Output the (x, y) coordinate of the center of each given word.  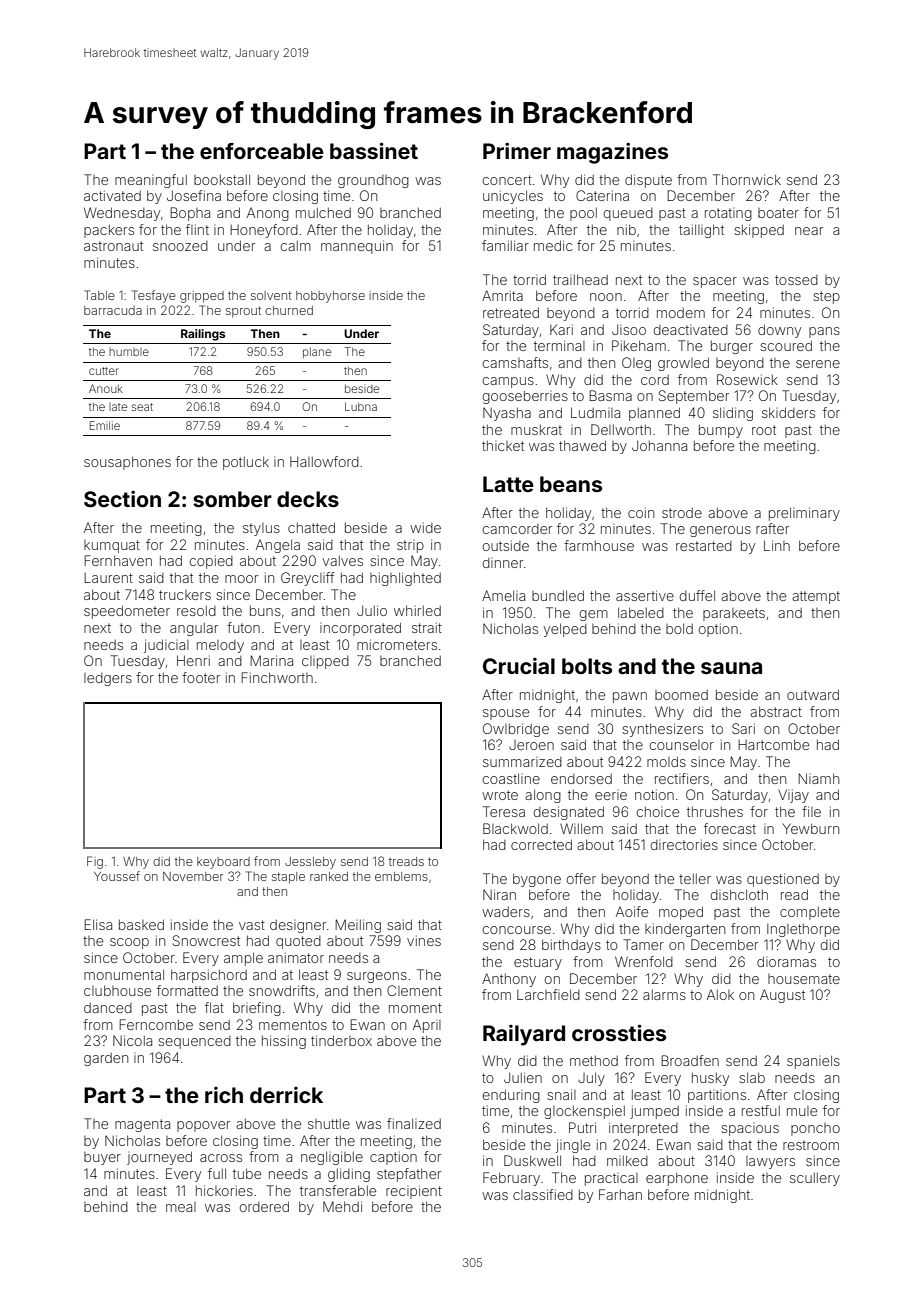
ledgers (108, 679)
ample (243, 959)
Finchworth (277, 677)
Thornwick (747, 179)
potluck (246, 463)
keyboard (223, 863)
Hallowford (324, 461)
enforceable (262, 151)
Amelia (503, 595)
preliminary (804, 514)
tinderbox (341, 1040)
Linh (777, 545)
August (782, 996)
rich (224, 1095)
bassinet (374, 150)
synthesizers (662, 730)
